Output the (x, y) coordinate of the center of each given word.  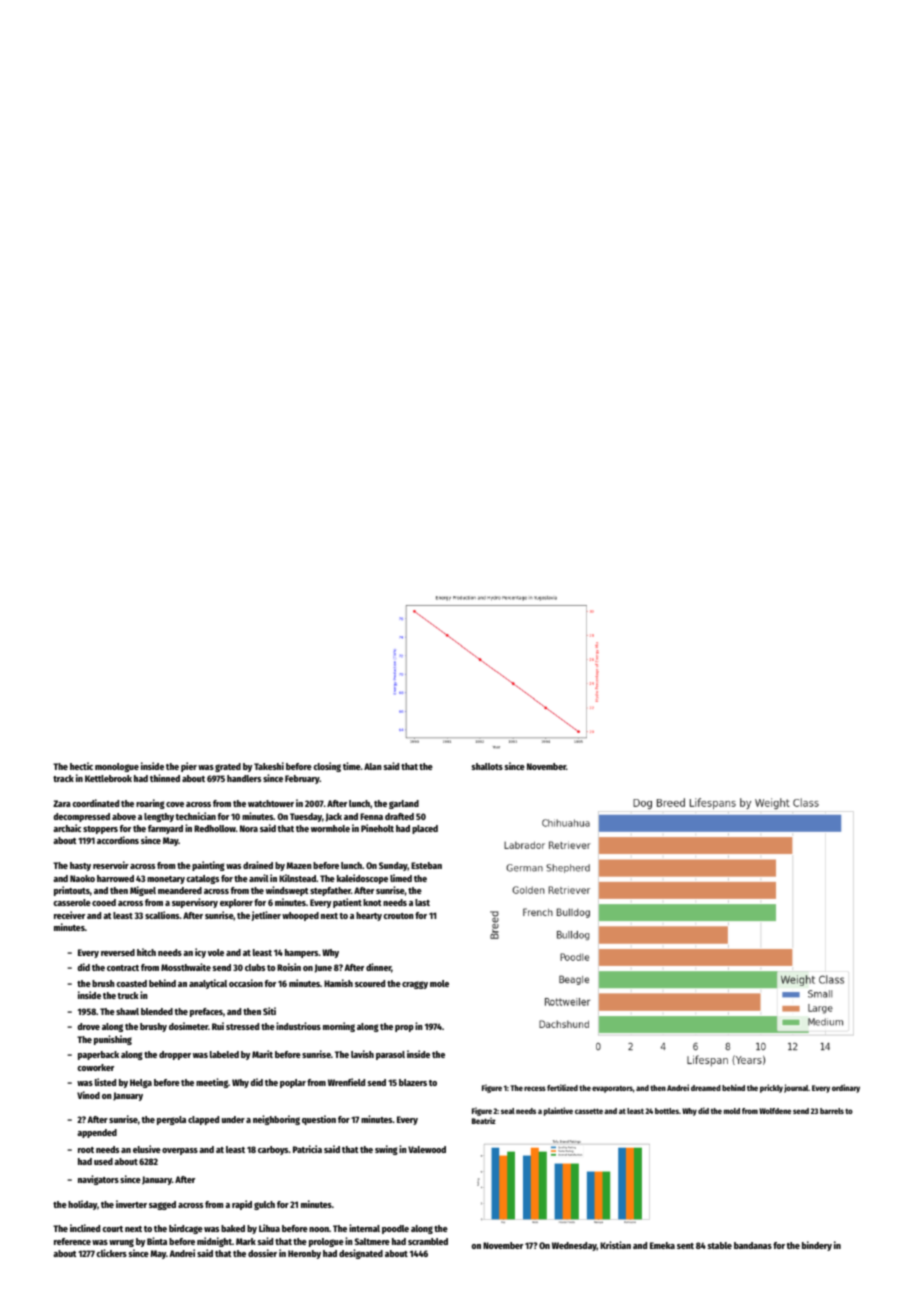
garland (404, 804)
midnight (214, 1242)
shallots (487, 766)
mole (439, 983)
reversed (118, 952)
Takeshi (269, 766)
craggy (415, 985)
